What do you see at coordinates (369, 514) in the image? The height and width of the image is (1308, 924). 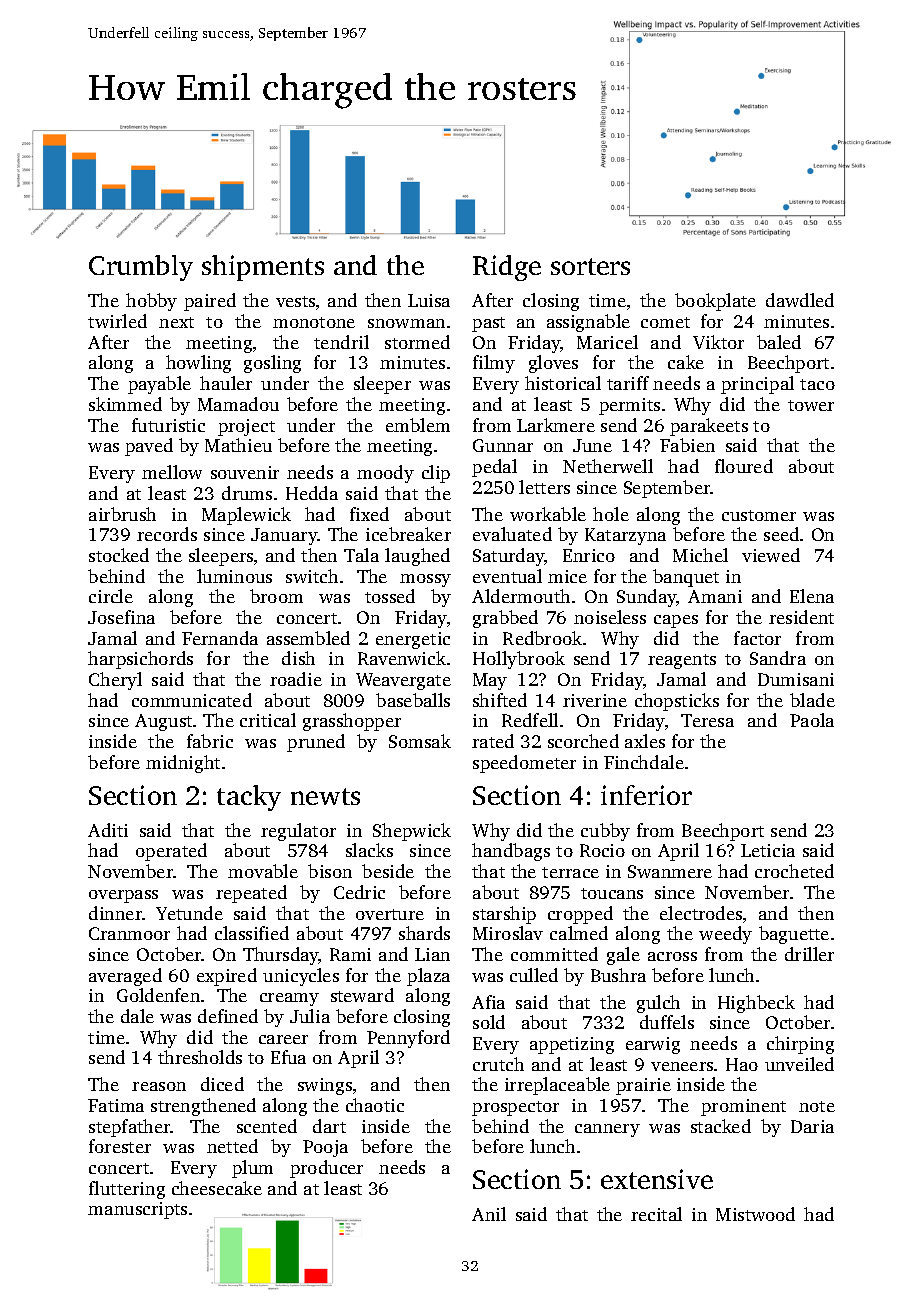 I see `fixed` at bounding box center [369, 514].
